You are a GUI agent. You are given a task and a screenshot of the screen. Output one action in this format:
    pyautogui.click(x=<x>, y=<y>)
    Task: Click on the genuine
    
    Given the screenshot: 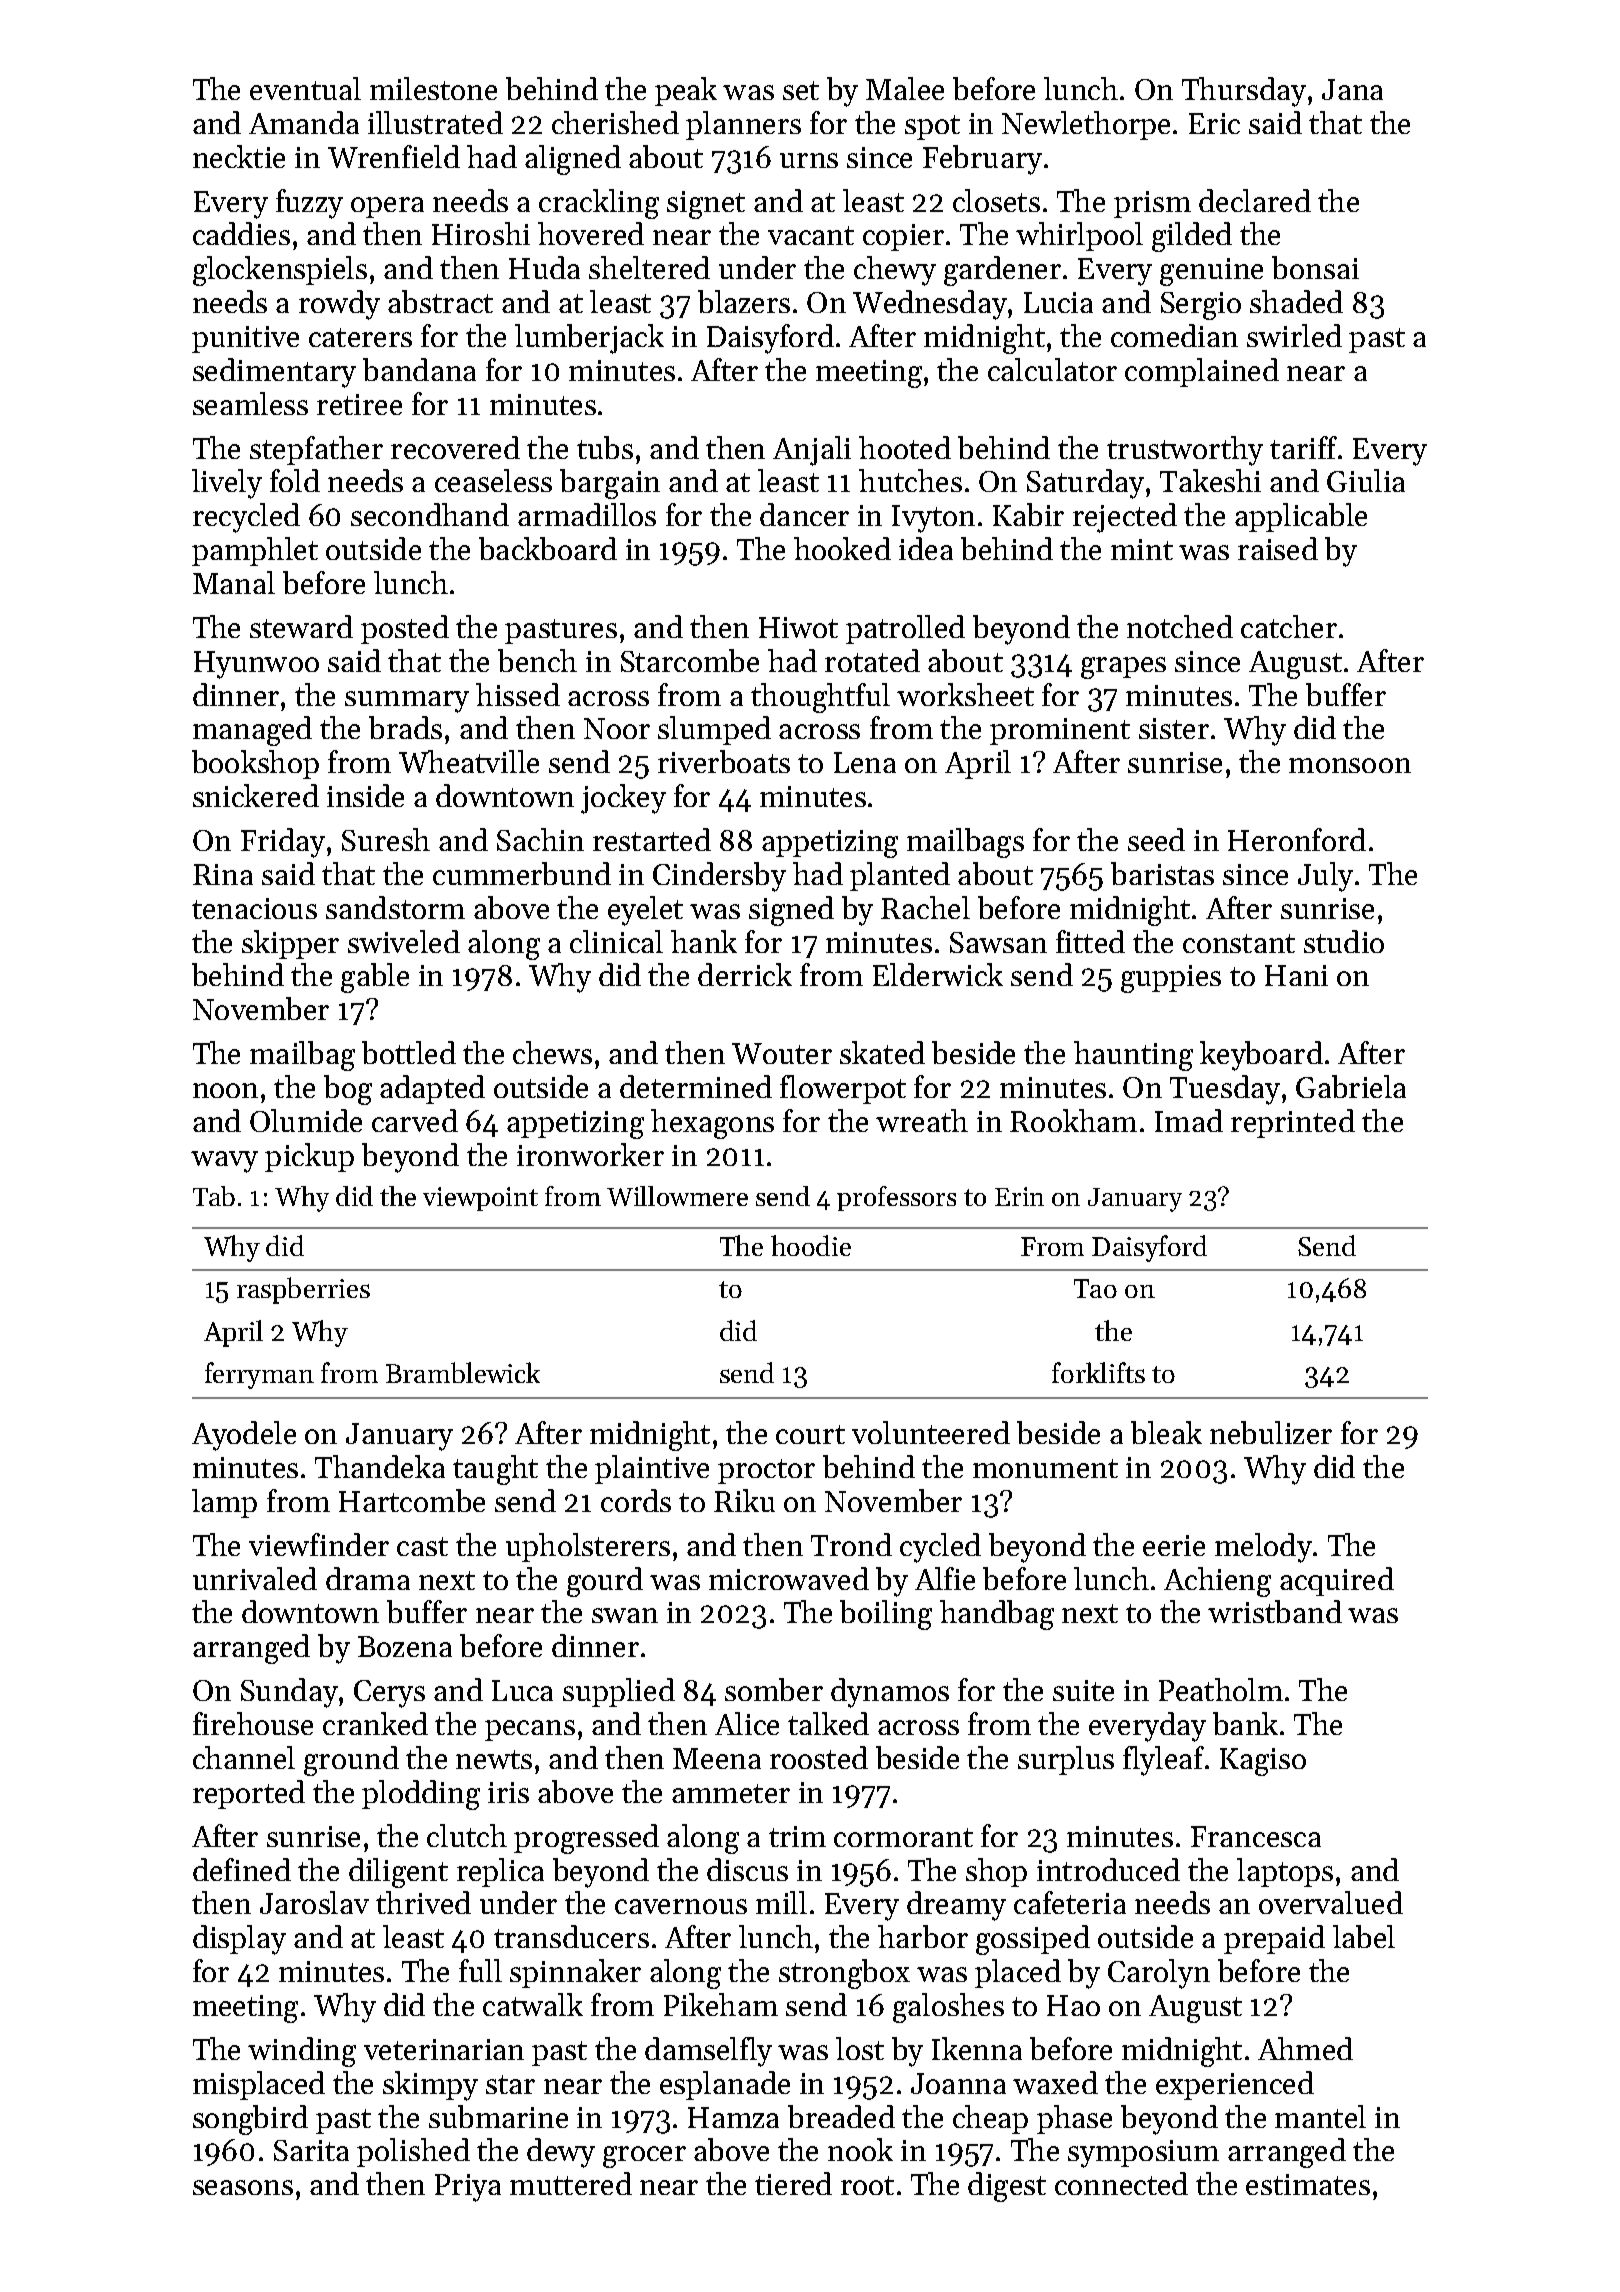 What is the action you would take?
    pyautogui.click(x=1211, y=272)
